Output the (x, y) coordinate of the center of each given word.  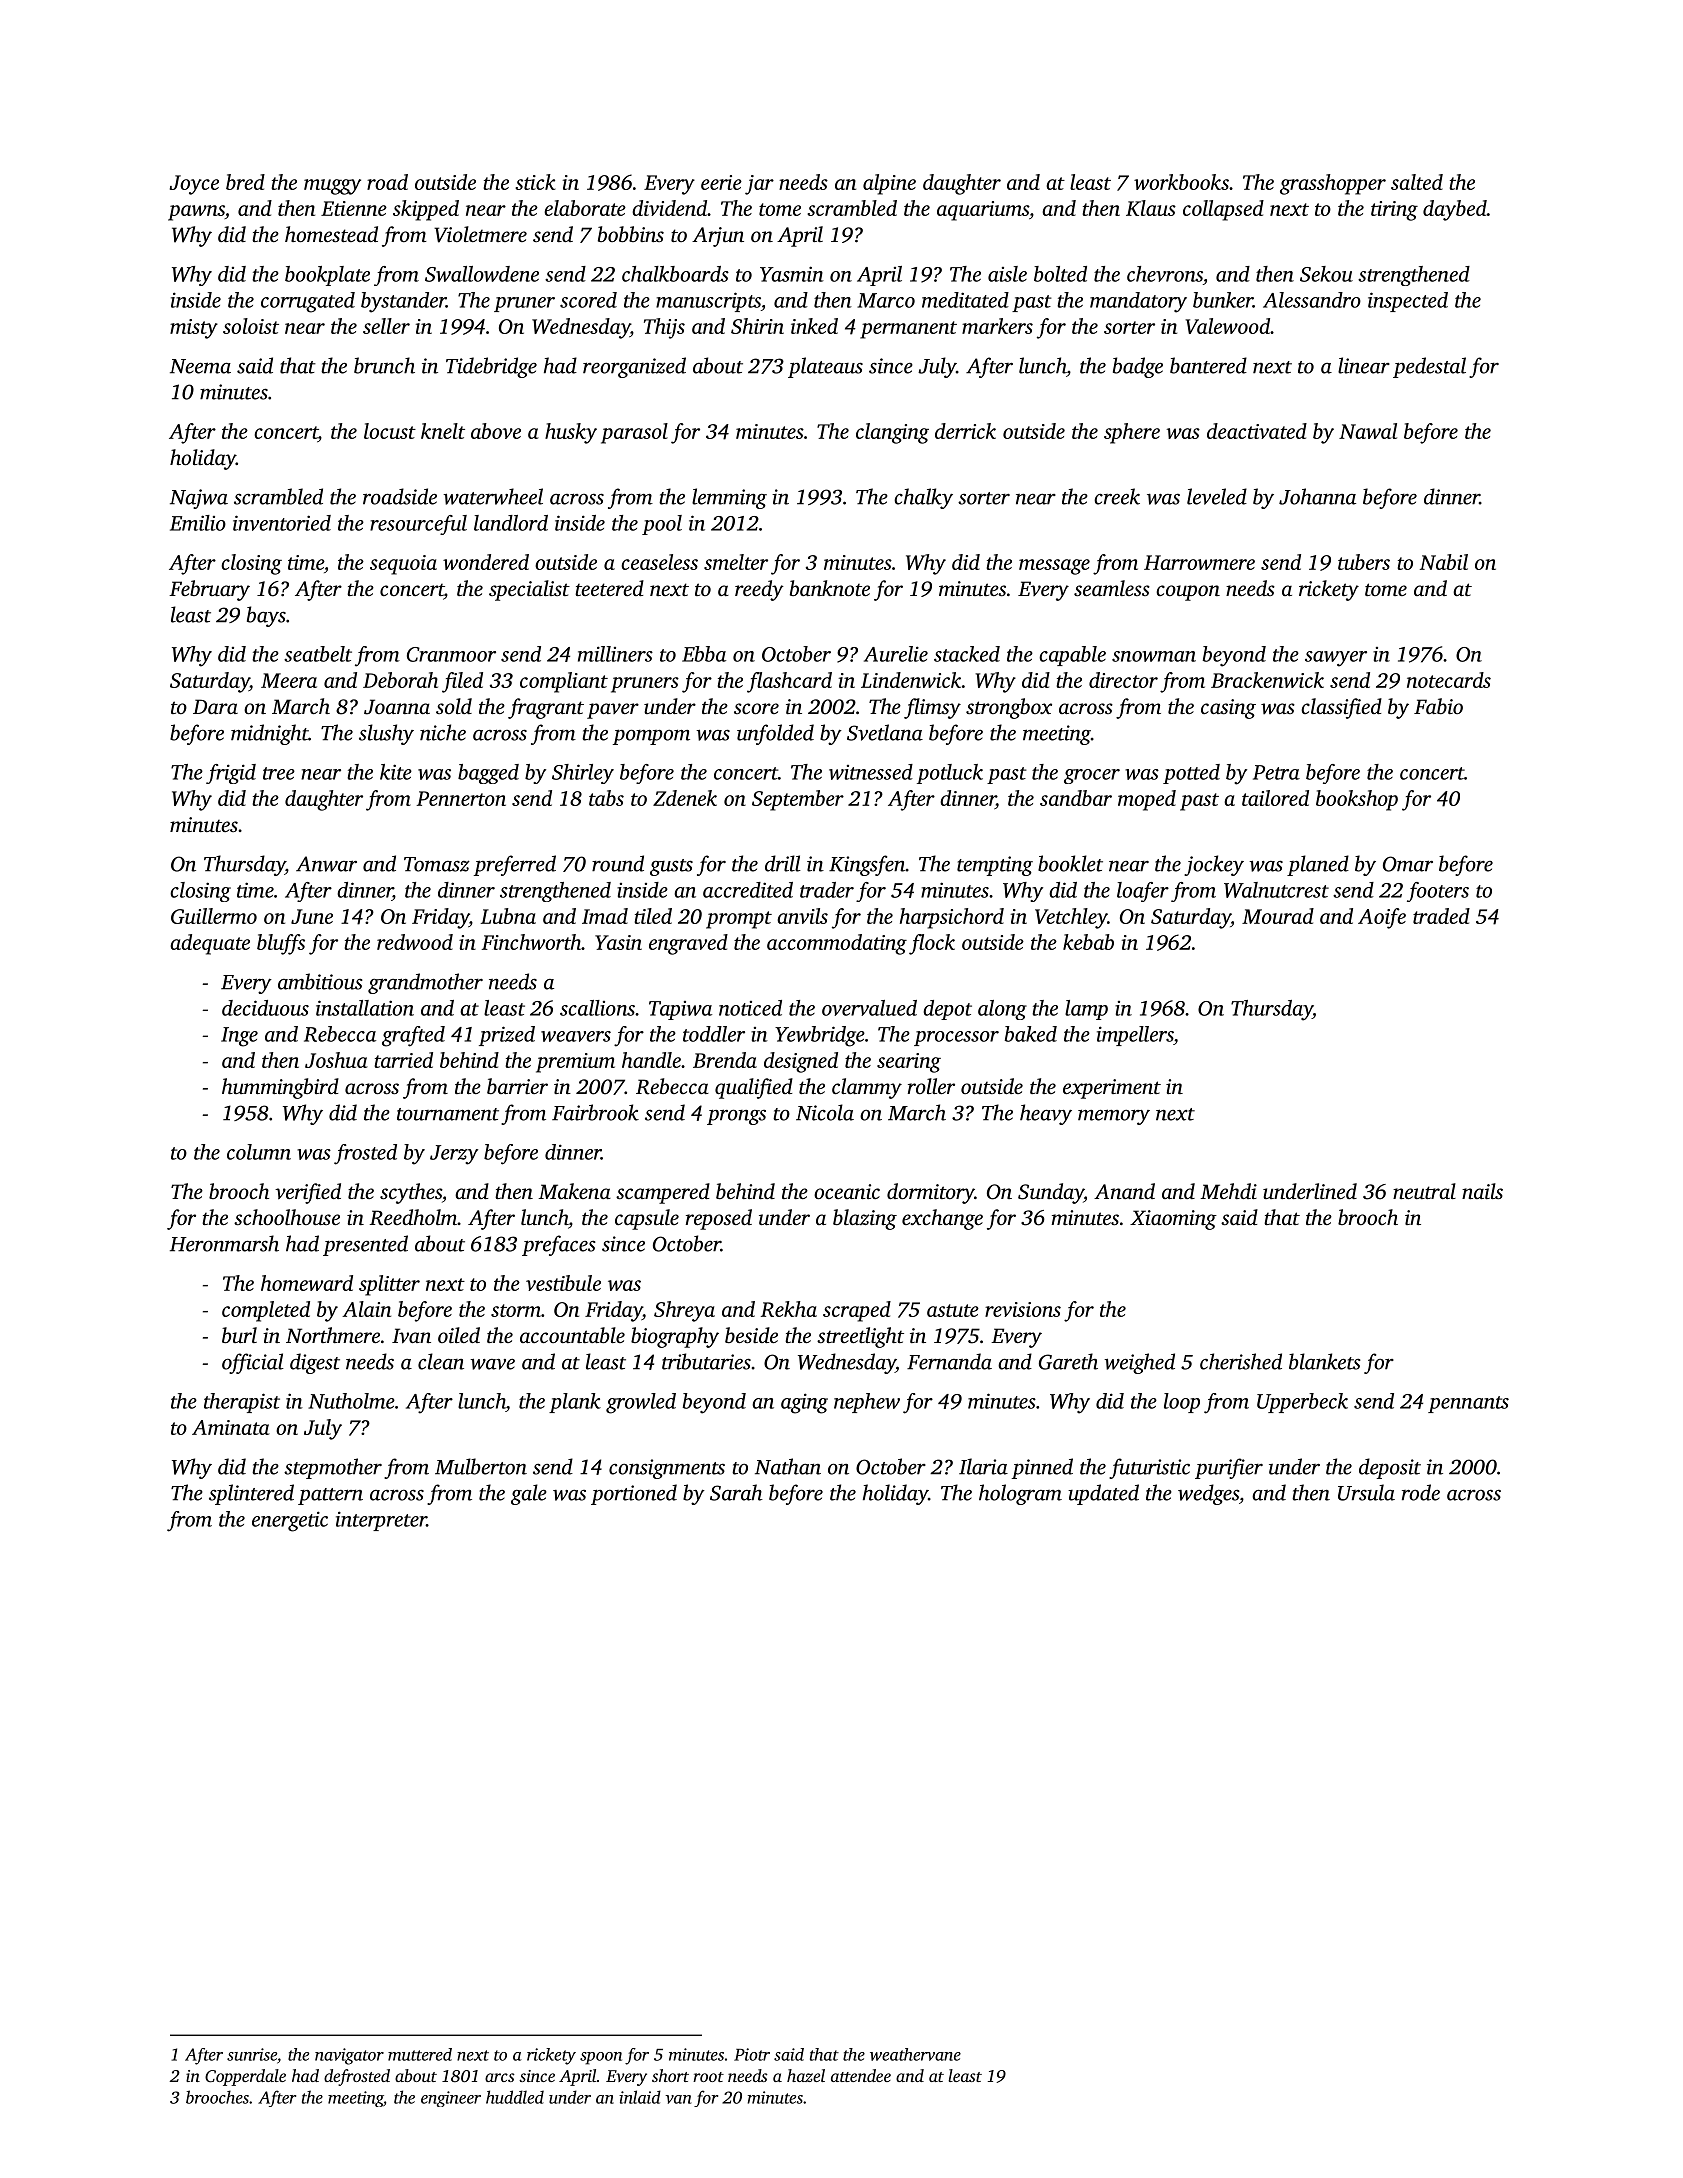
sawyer (1336, 659)
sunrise (252, 2054)
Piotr (752, 2054)
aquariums (983, 211)
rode (1421, 1492)
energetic (290, 1521)
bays (266, 616)
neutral (1424, 1191)
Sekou (1326, 274)
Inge (239, 1037)
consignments (667, 1469)
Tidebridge (491, 367)
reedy (759, 590)
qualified (754, 1088)
